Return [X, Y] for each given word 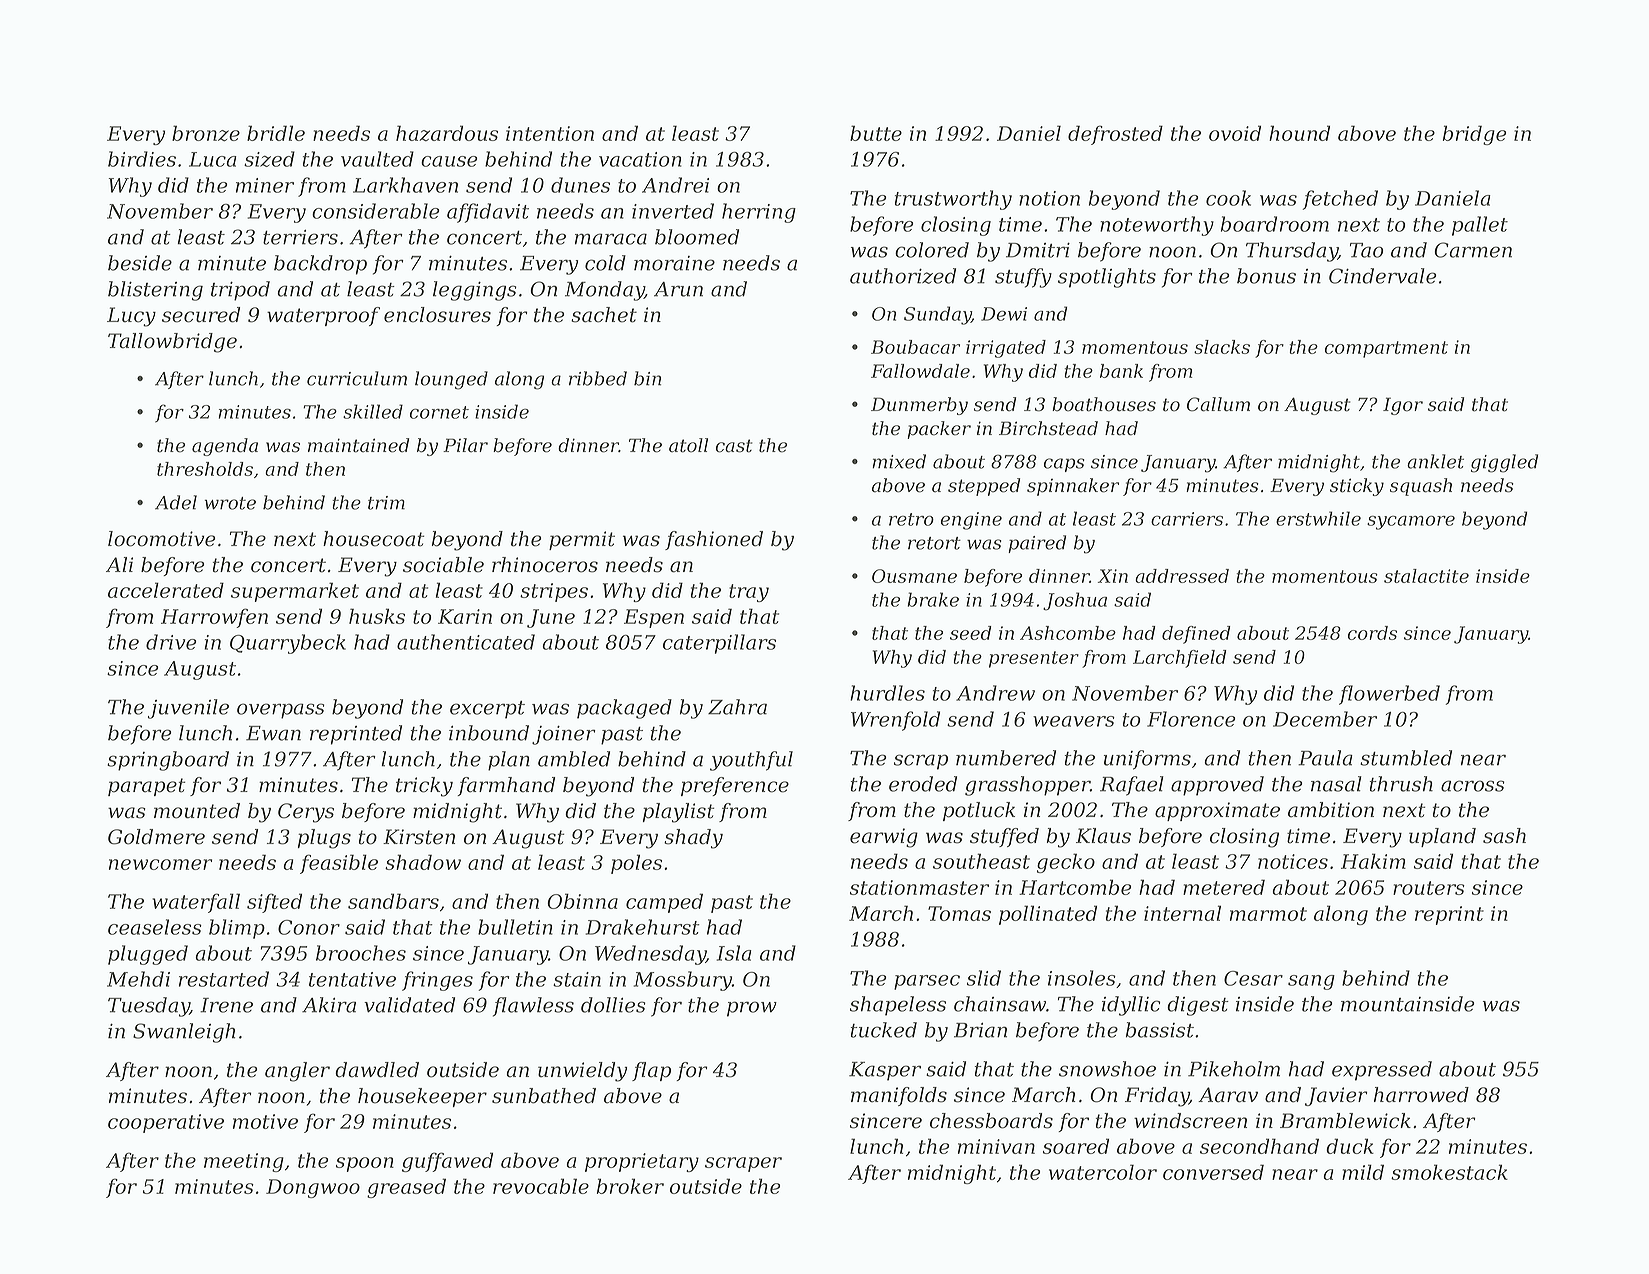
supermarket [295, 592]
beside [140, 263]
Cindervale [1383, 276]
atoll [688, 445]
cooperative [166, 1123]
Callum [1218, 404]
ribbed [598, 378]
